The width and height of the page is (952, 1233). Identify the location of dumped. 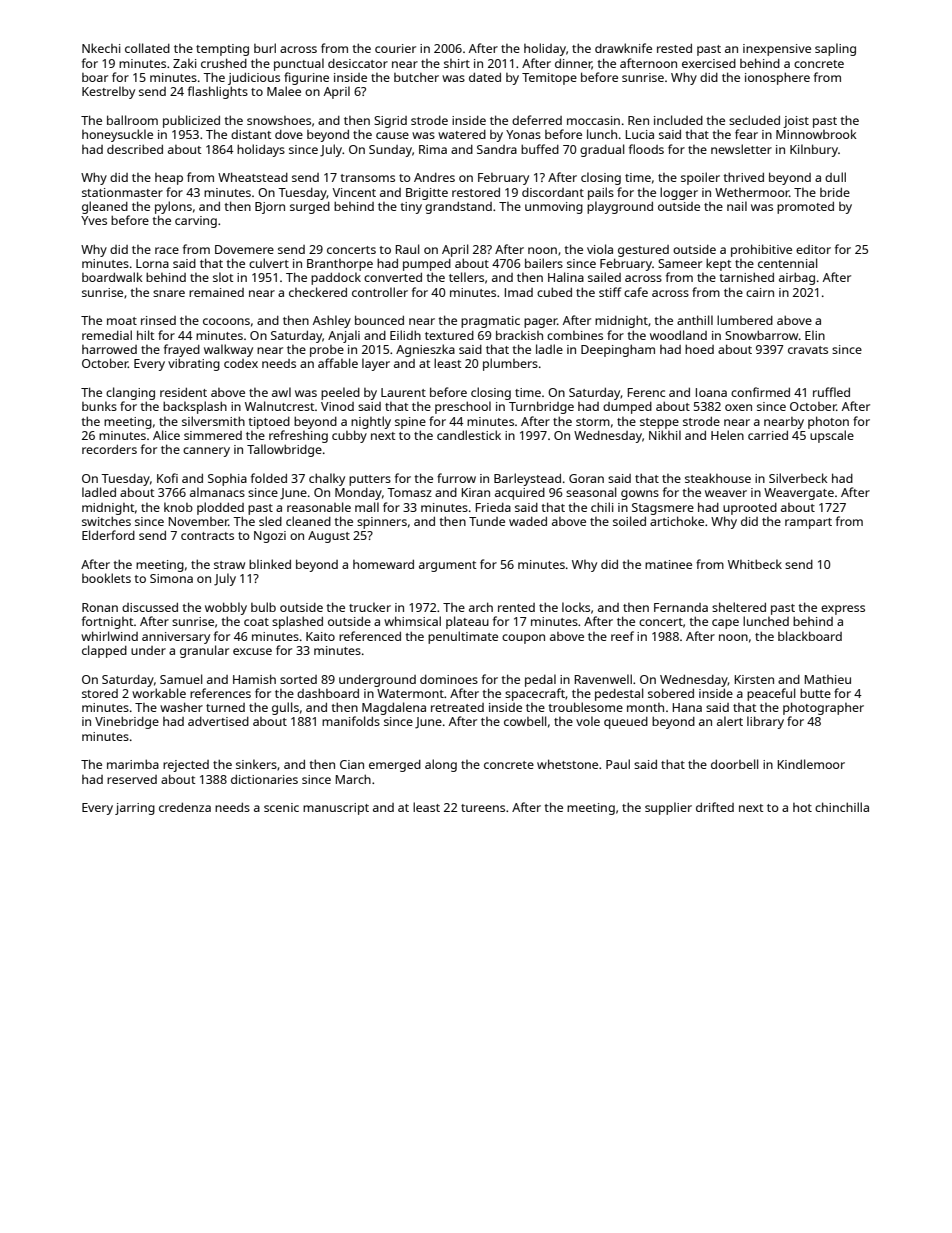
(627, 408).
